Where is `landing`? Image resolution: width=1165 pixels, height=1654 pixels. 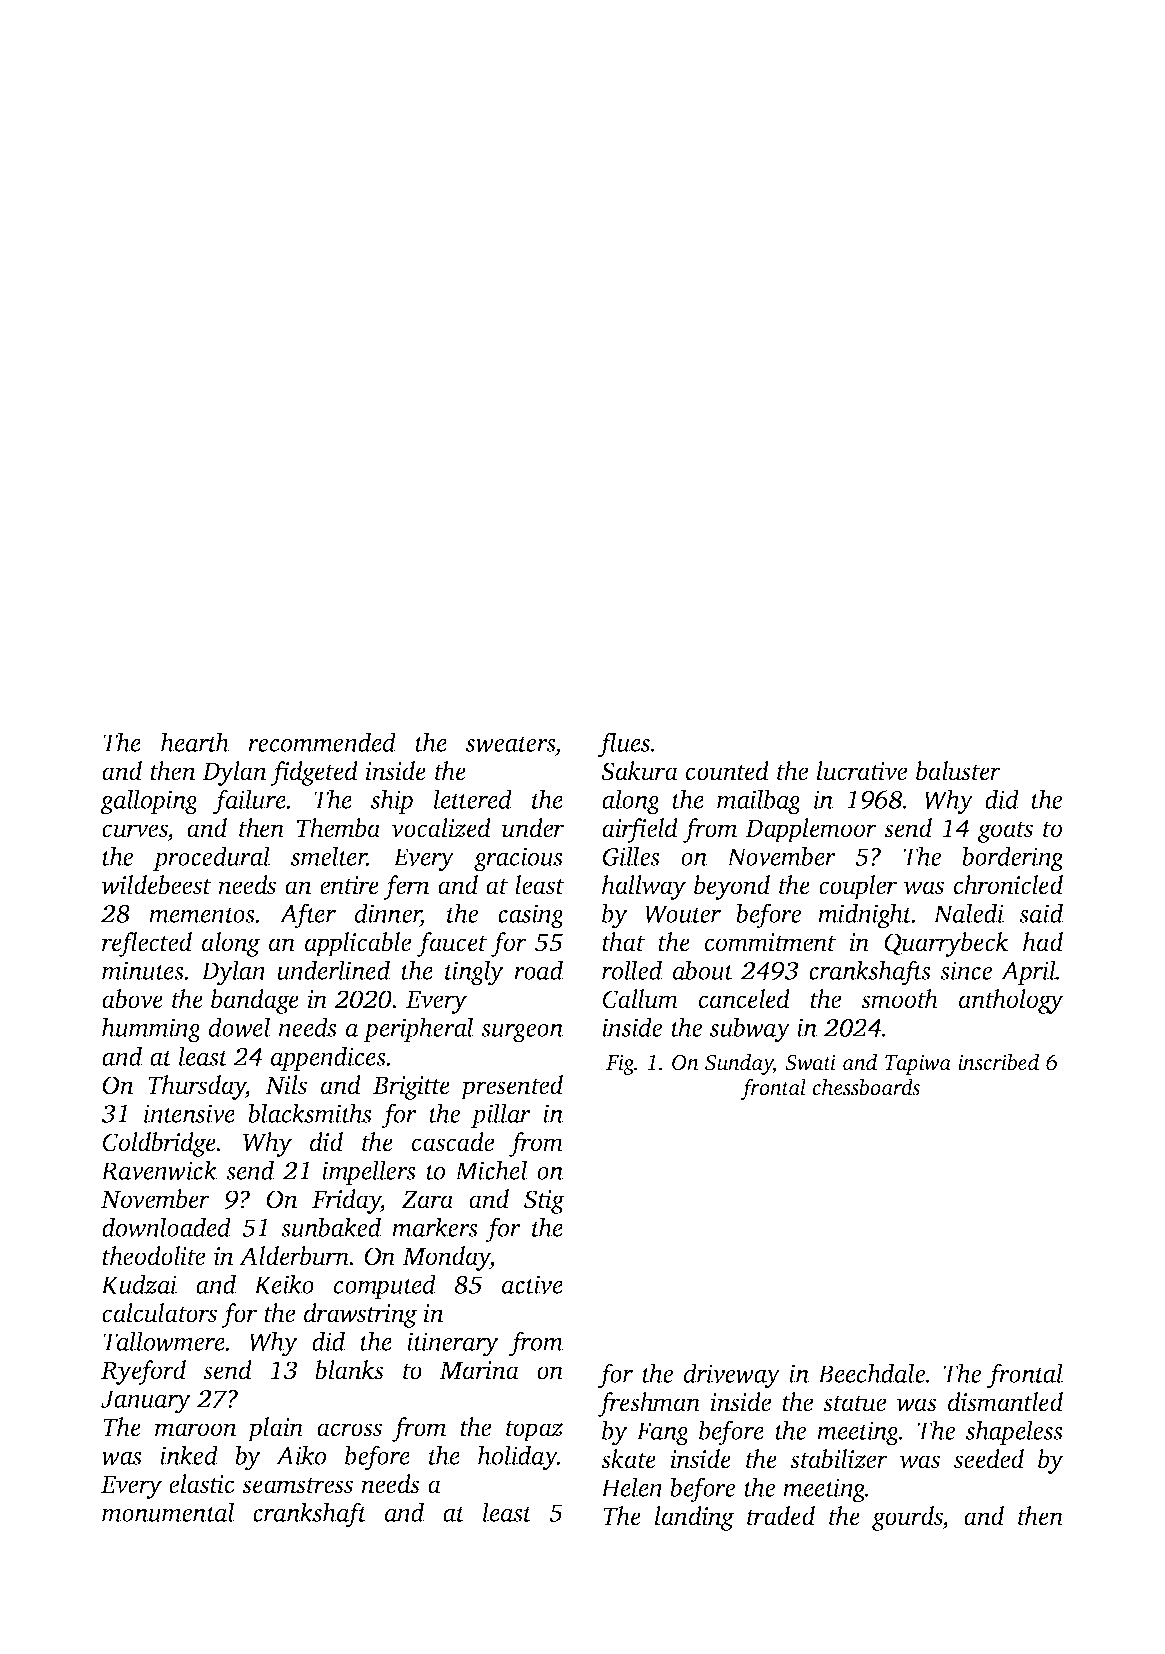
landing is located at coordinates (694, 1518).
